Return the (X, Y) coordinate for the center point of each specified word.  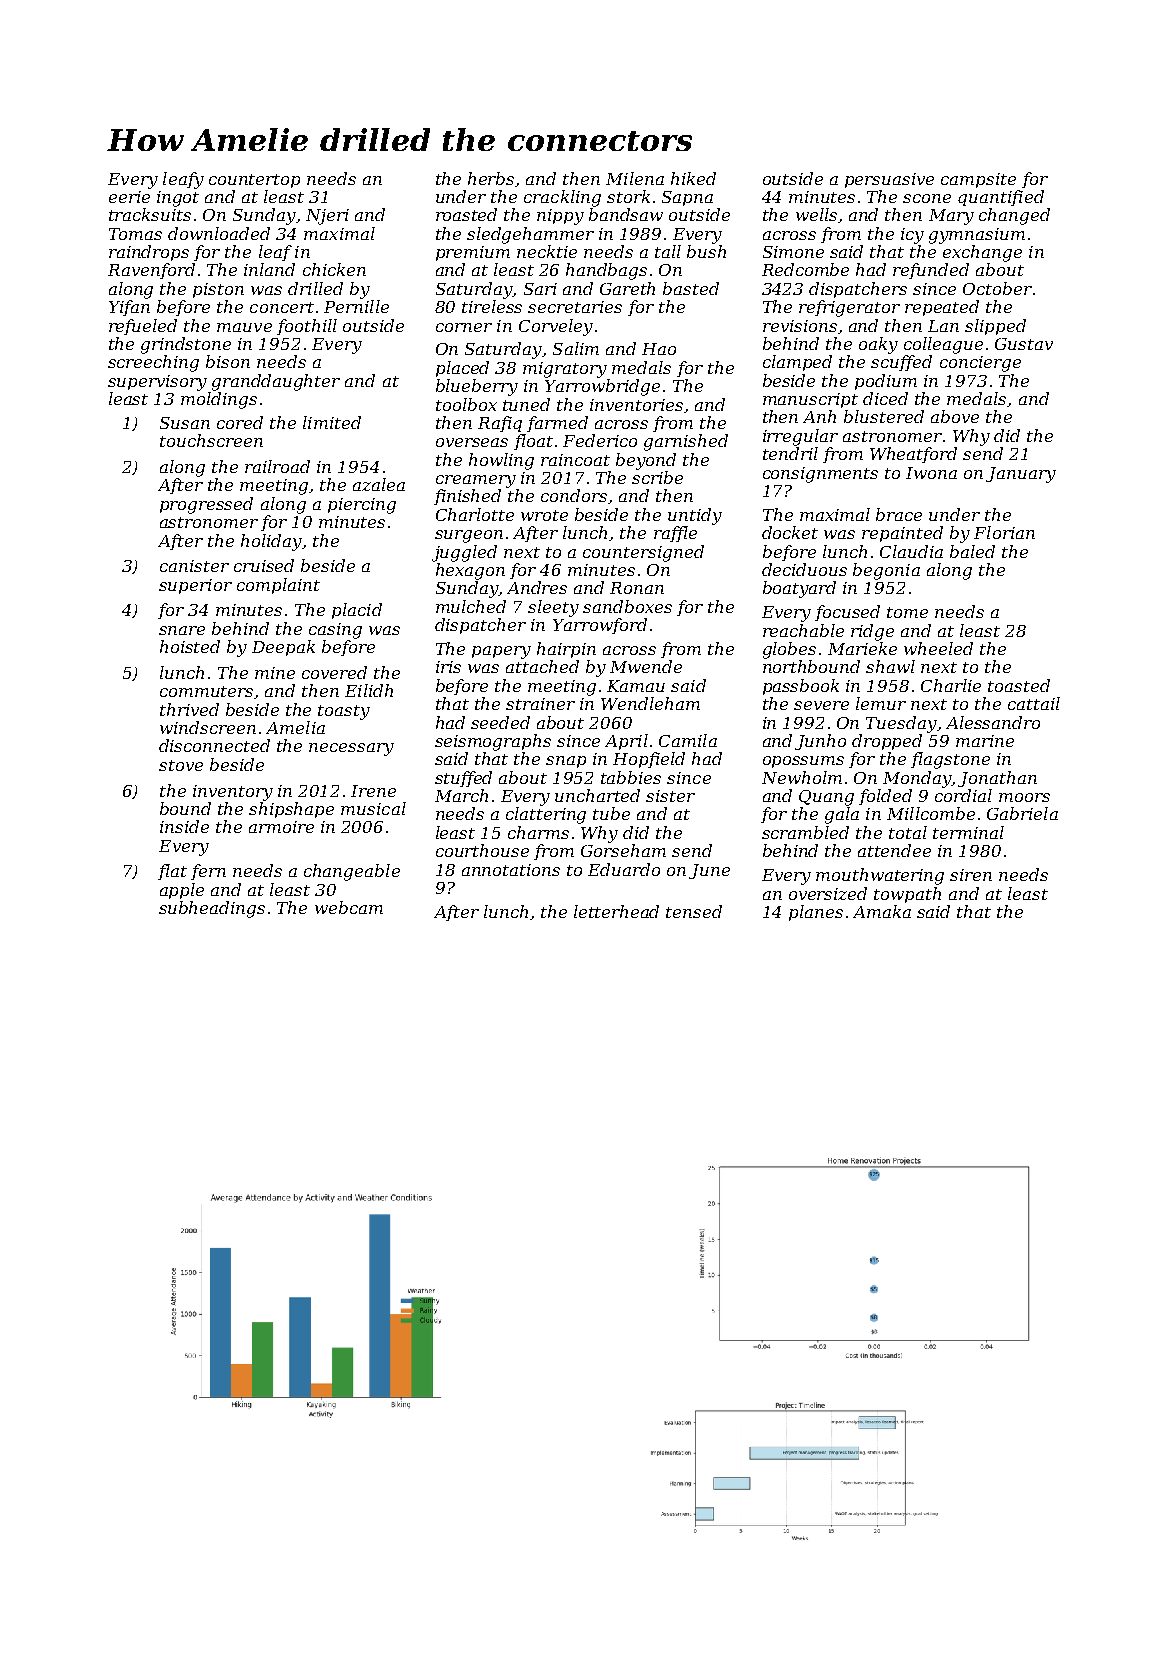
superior (195, 586)
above (955, 416)
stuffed (463, 779)
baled (972, 551)
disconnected (214, 745)
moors (1024, 797)
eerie (129, 197)
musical (373, 808)
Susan (185, 423)
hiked (693, 178)
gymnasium (977, 236)
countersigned (643, 553)
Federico (600, 440)
